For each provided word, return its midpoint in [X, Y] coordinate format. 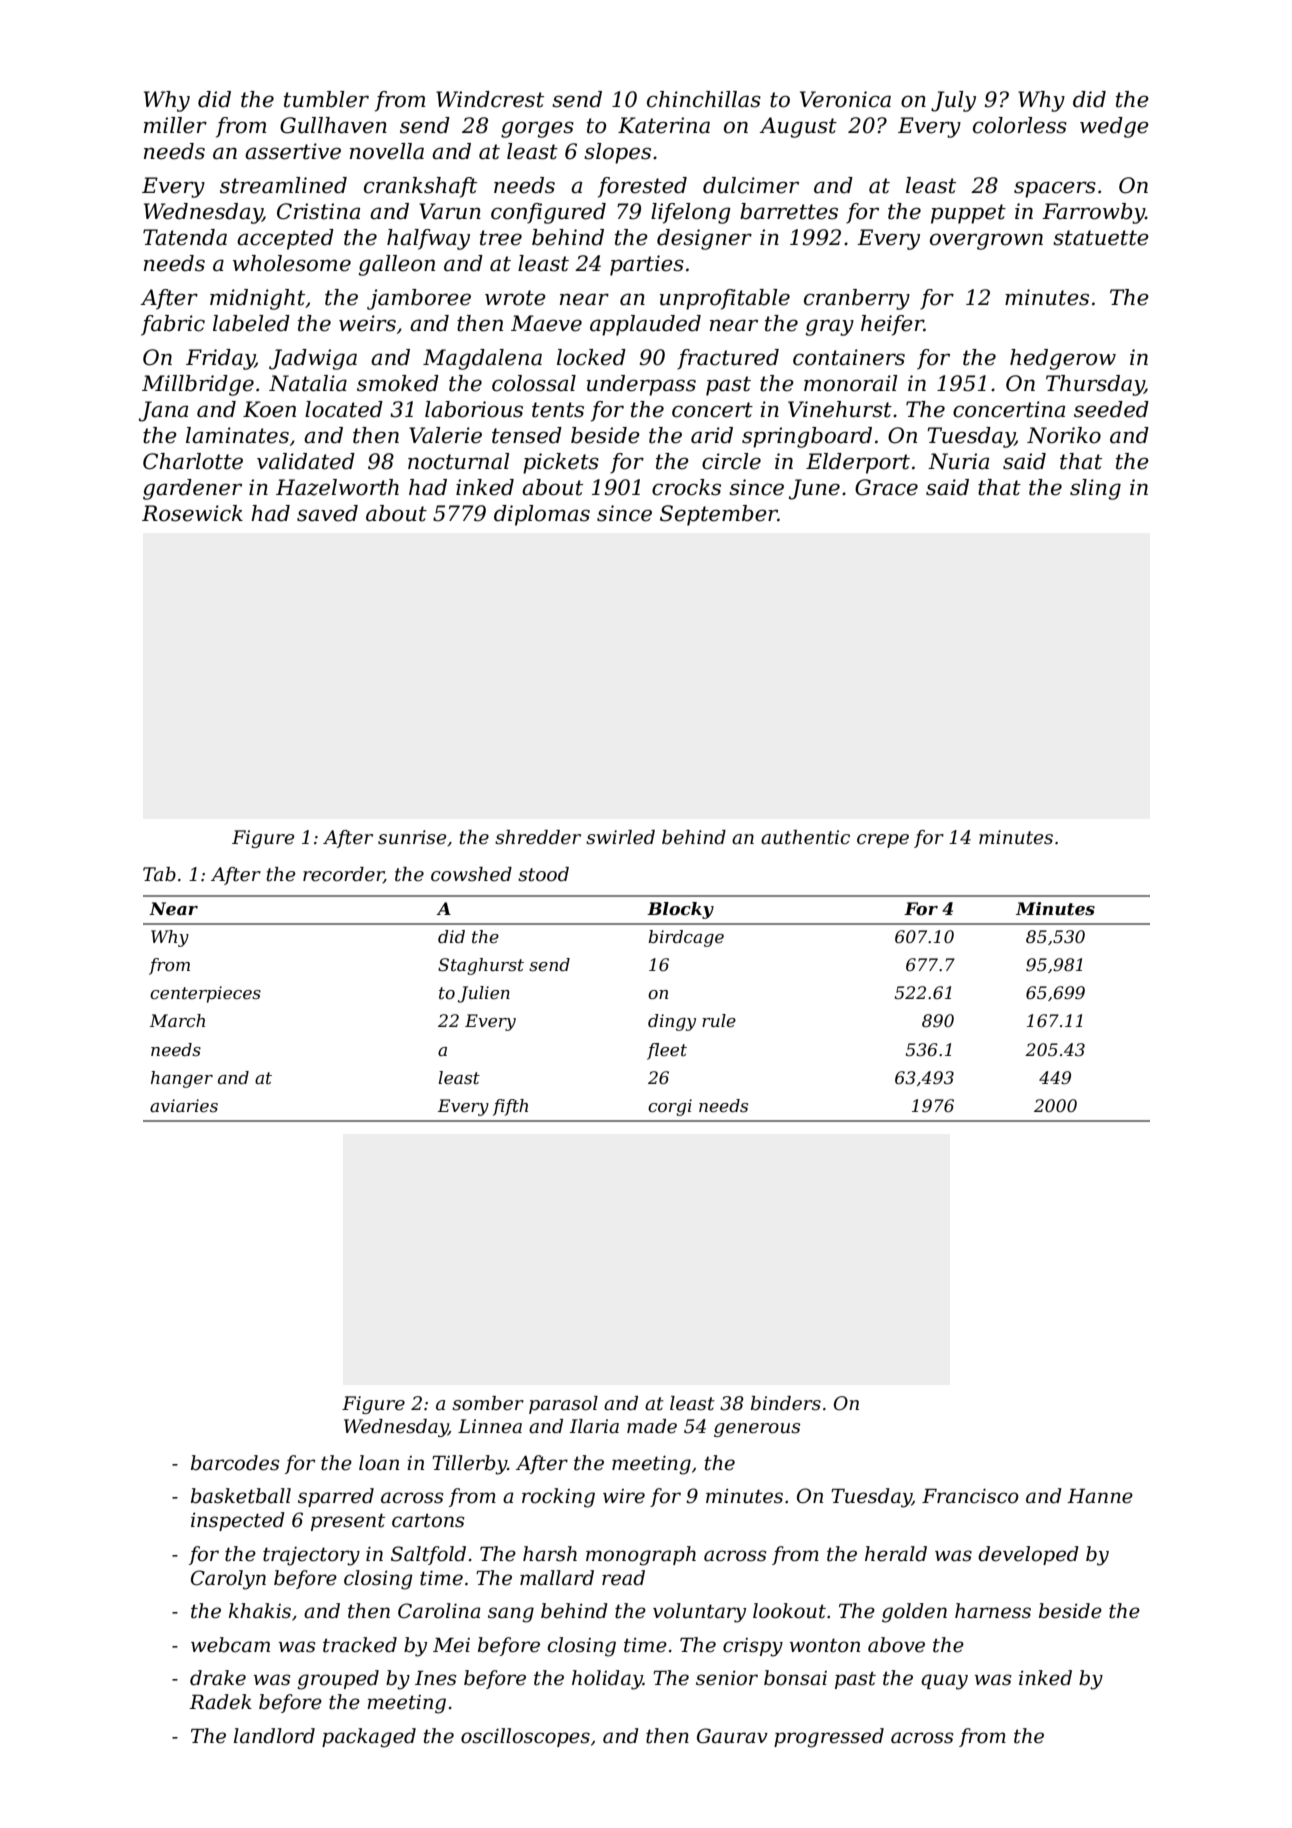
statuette [1101, 238]
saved [327, 513]
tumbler [326, 99]
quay [944, 1682]
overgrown [986, 241]
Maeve [546, 323]
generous [757, 1430]
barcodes [235, 1463]
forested [642, 187]
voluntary [699, 1613]
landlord [274, 1736]
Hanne [1100, 1496]
